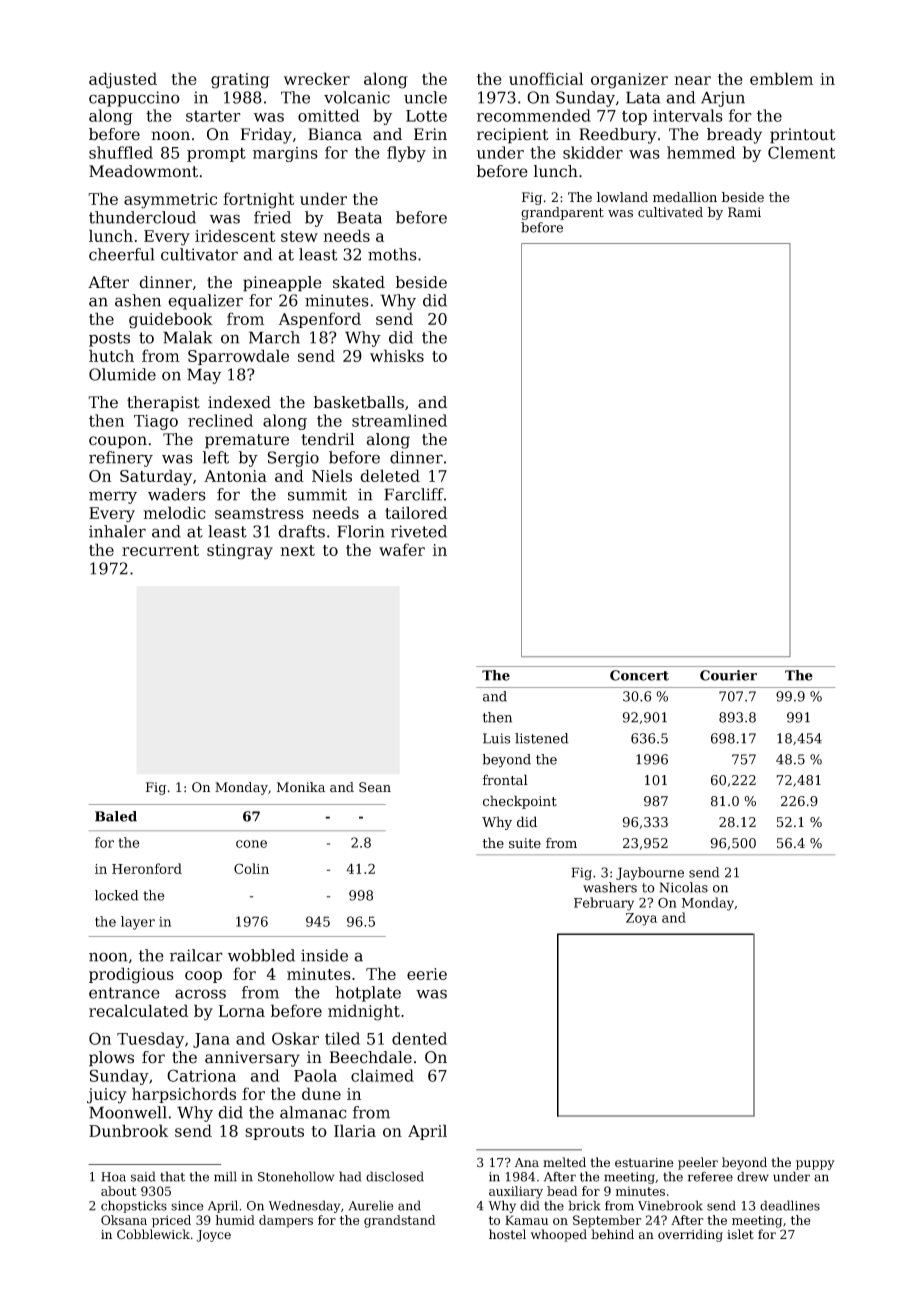 The image size is (924, 1308). What do you see at coordinates (507, 1234) in the screenshot?
I see `hostel` at bounding box center [507, 1234].
